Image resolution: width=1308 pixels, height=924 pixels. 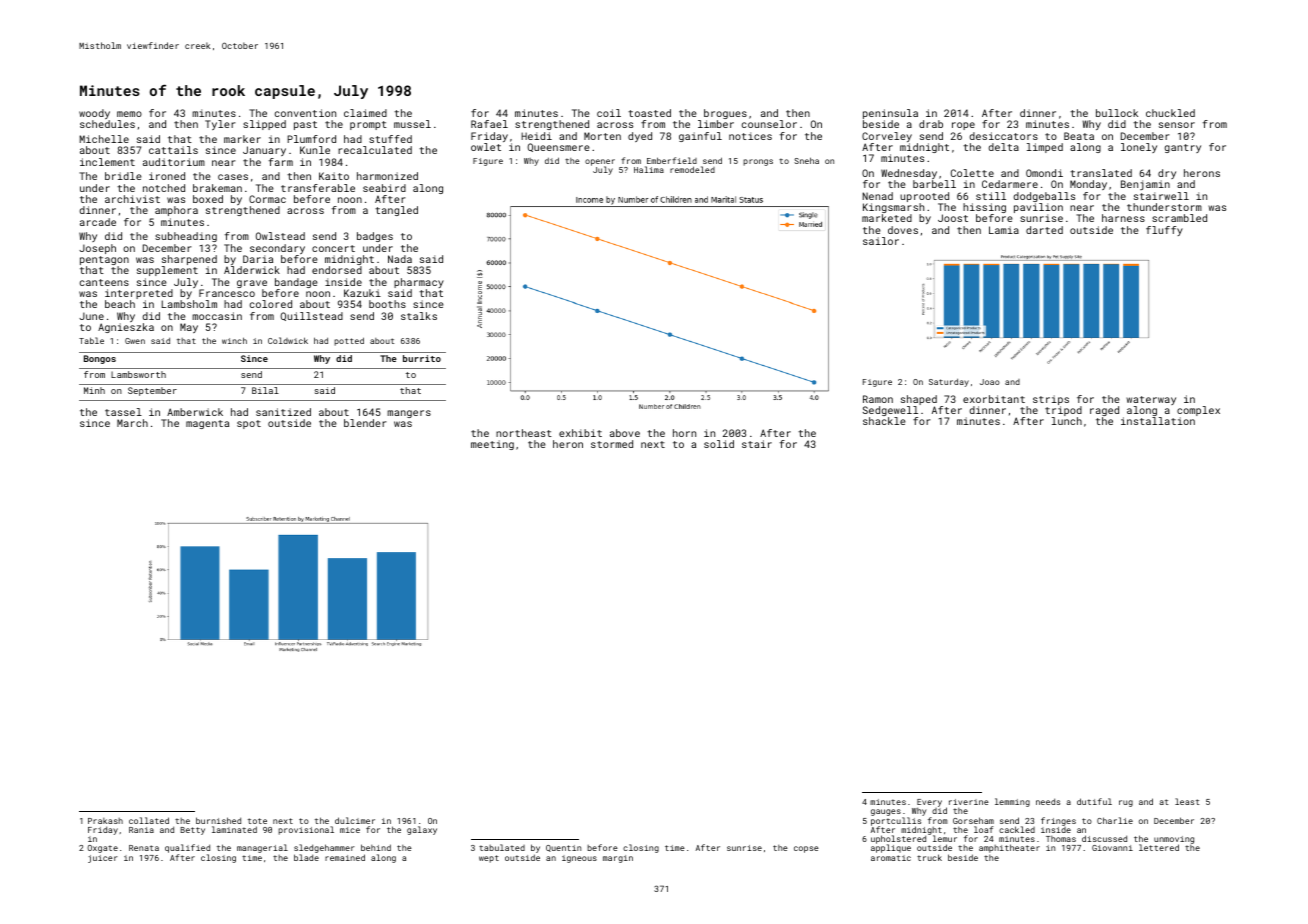 What do you see at coordinates (129, 114) in the screenshot?
I see `memo` at bounding box center [129, 114].
